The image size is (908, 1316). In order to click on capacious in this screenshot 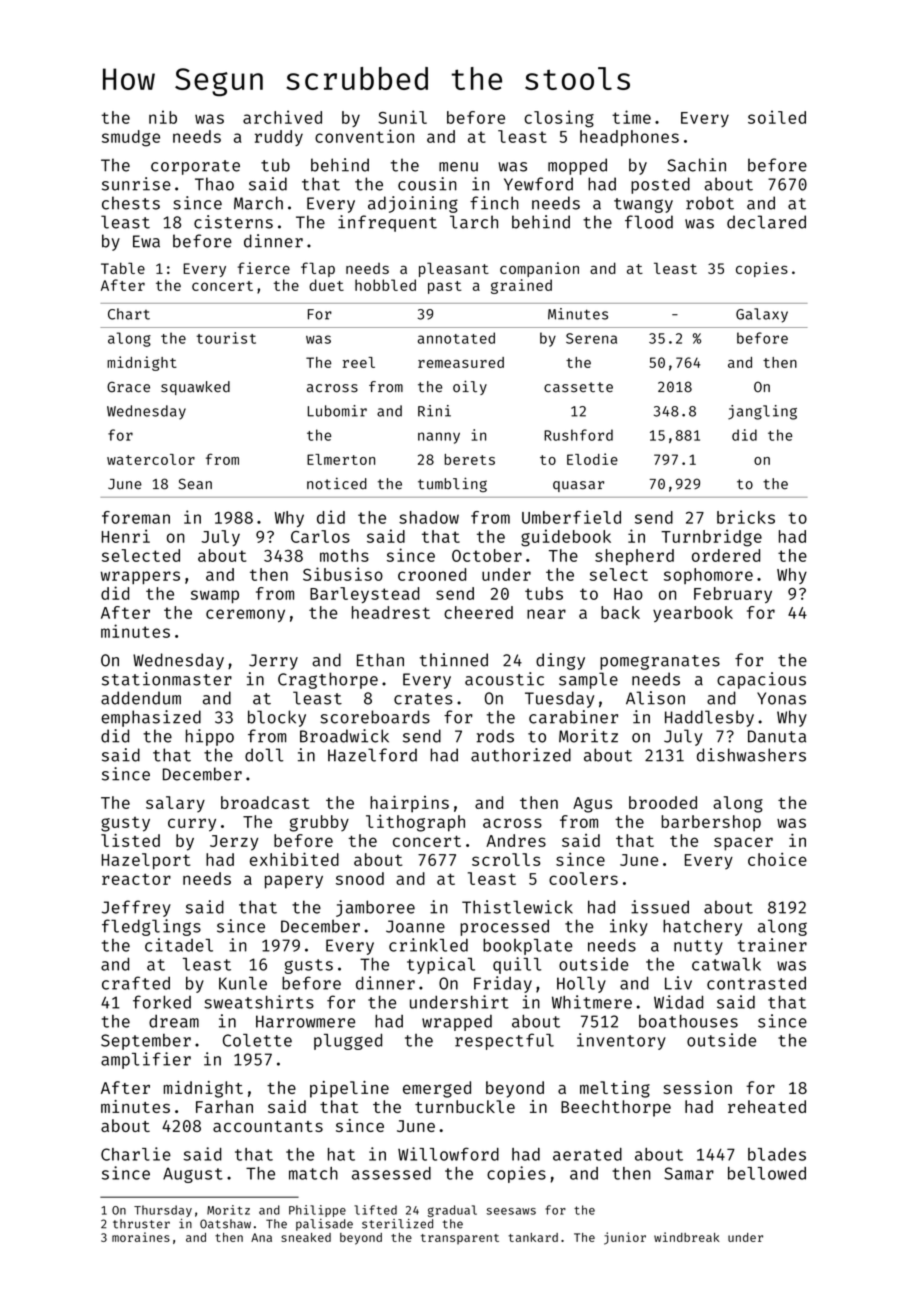, I will do `click(761, 680)`.
